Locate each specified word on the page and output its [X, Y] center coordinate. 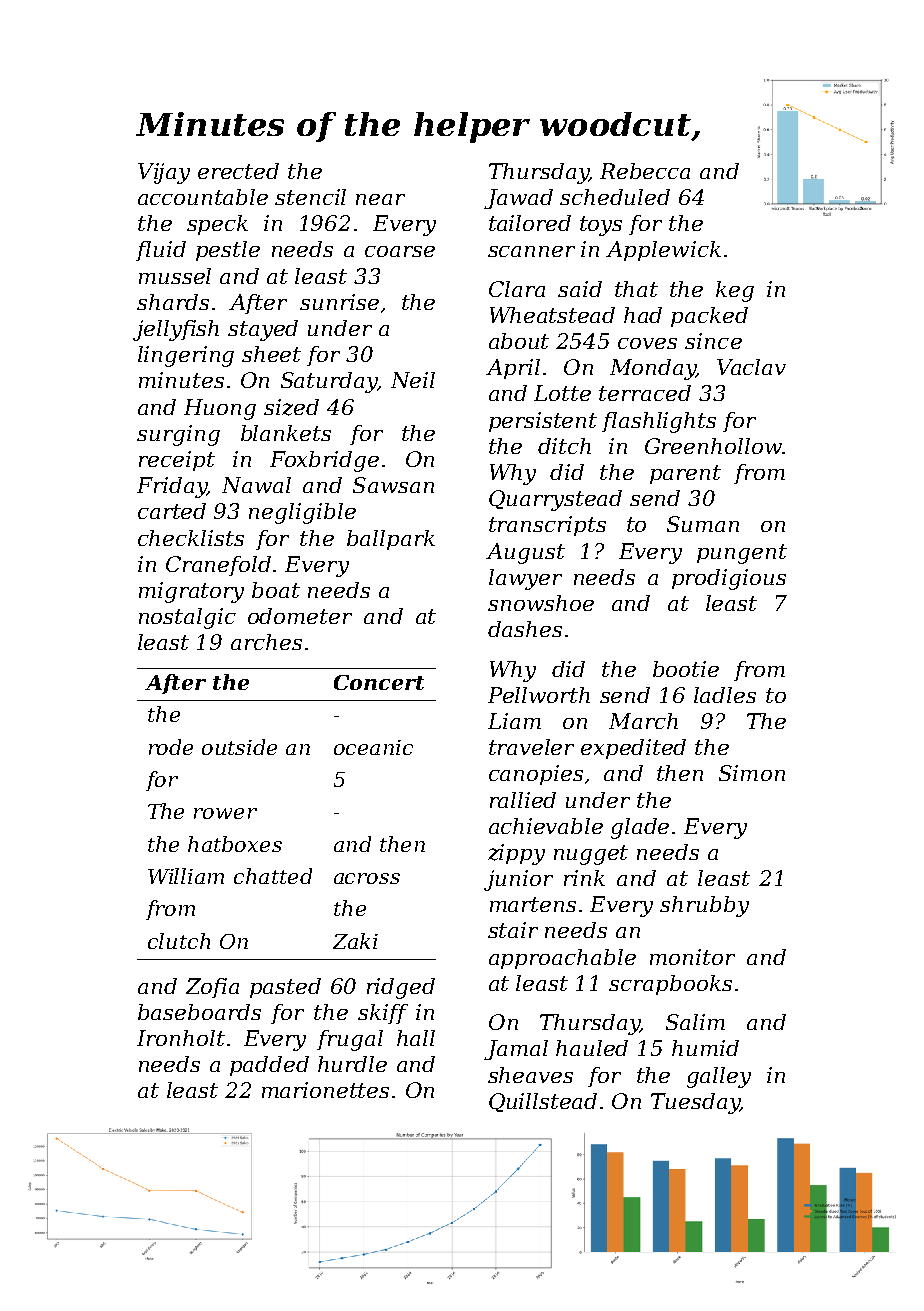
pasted [285, 988]
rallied [523, 800]
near [380, 199]
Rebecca [645, 171]
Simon [752, 773]
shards [173, 302]
